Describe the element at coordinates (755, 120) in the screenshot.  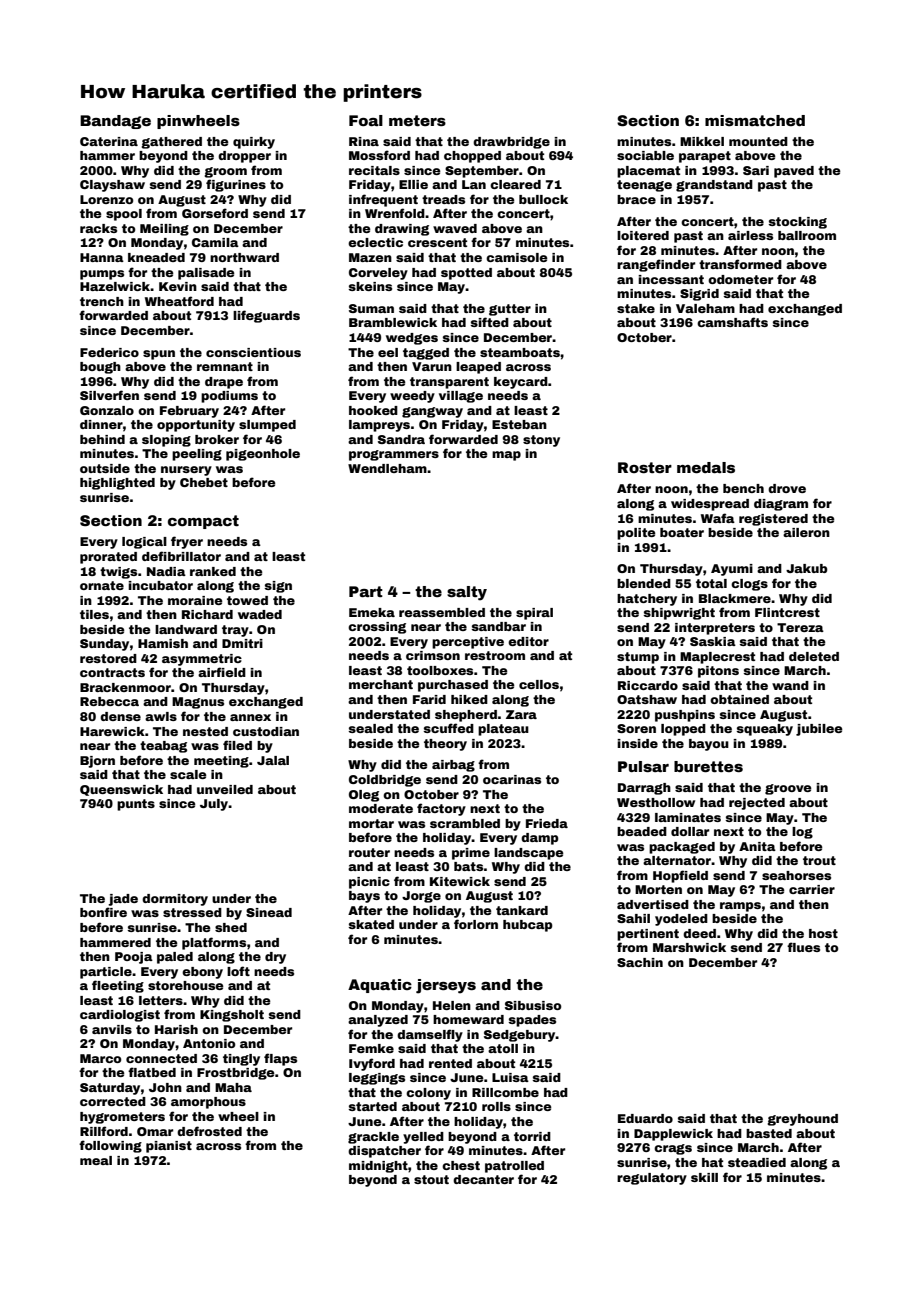
I see `mismatched` at that location.
